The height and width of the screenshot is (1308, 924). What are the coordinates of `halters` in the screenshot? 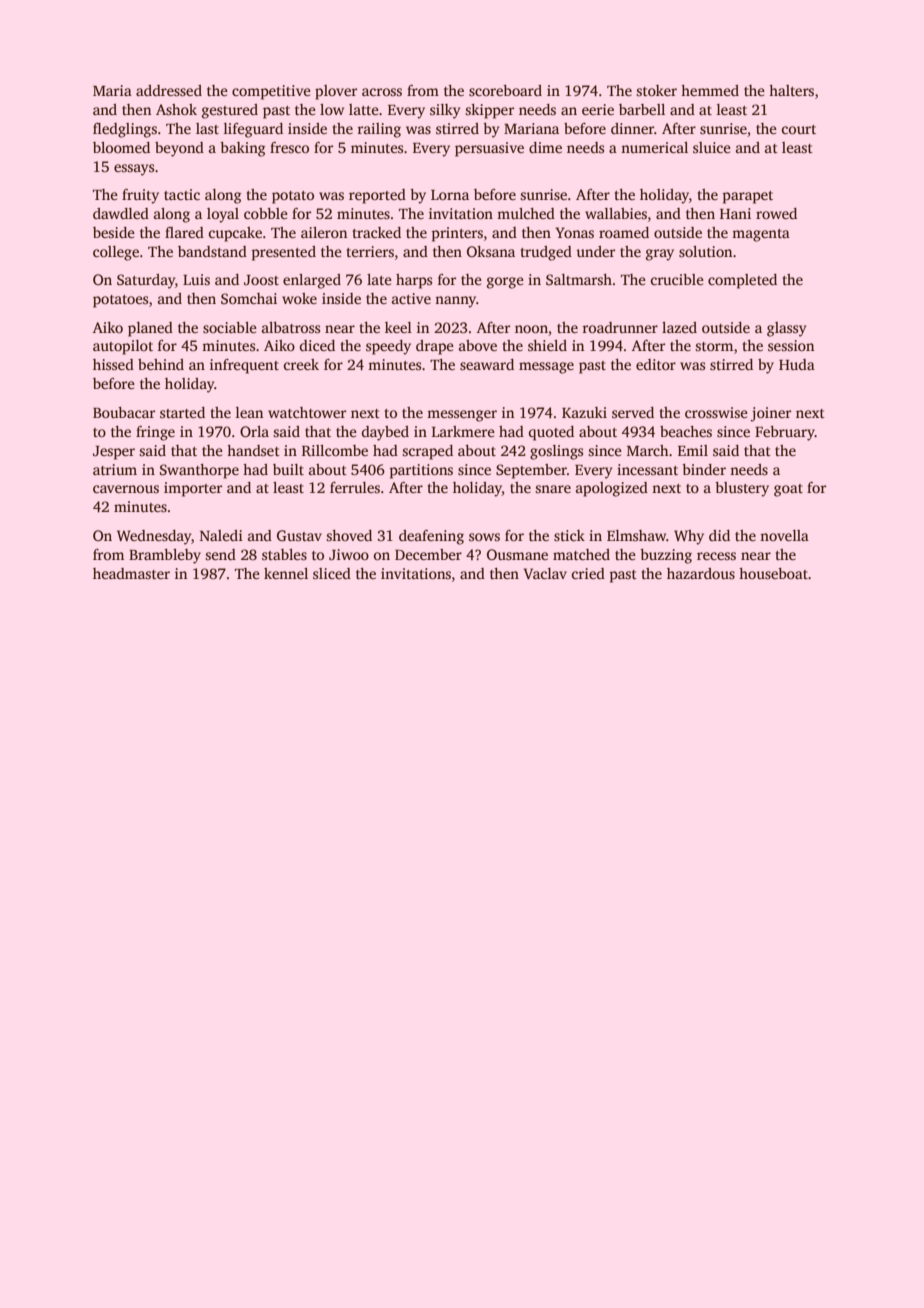 It's located at (791, 90).
